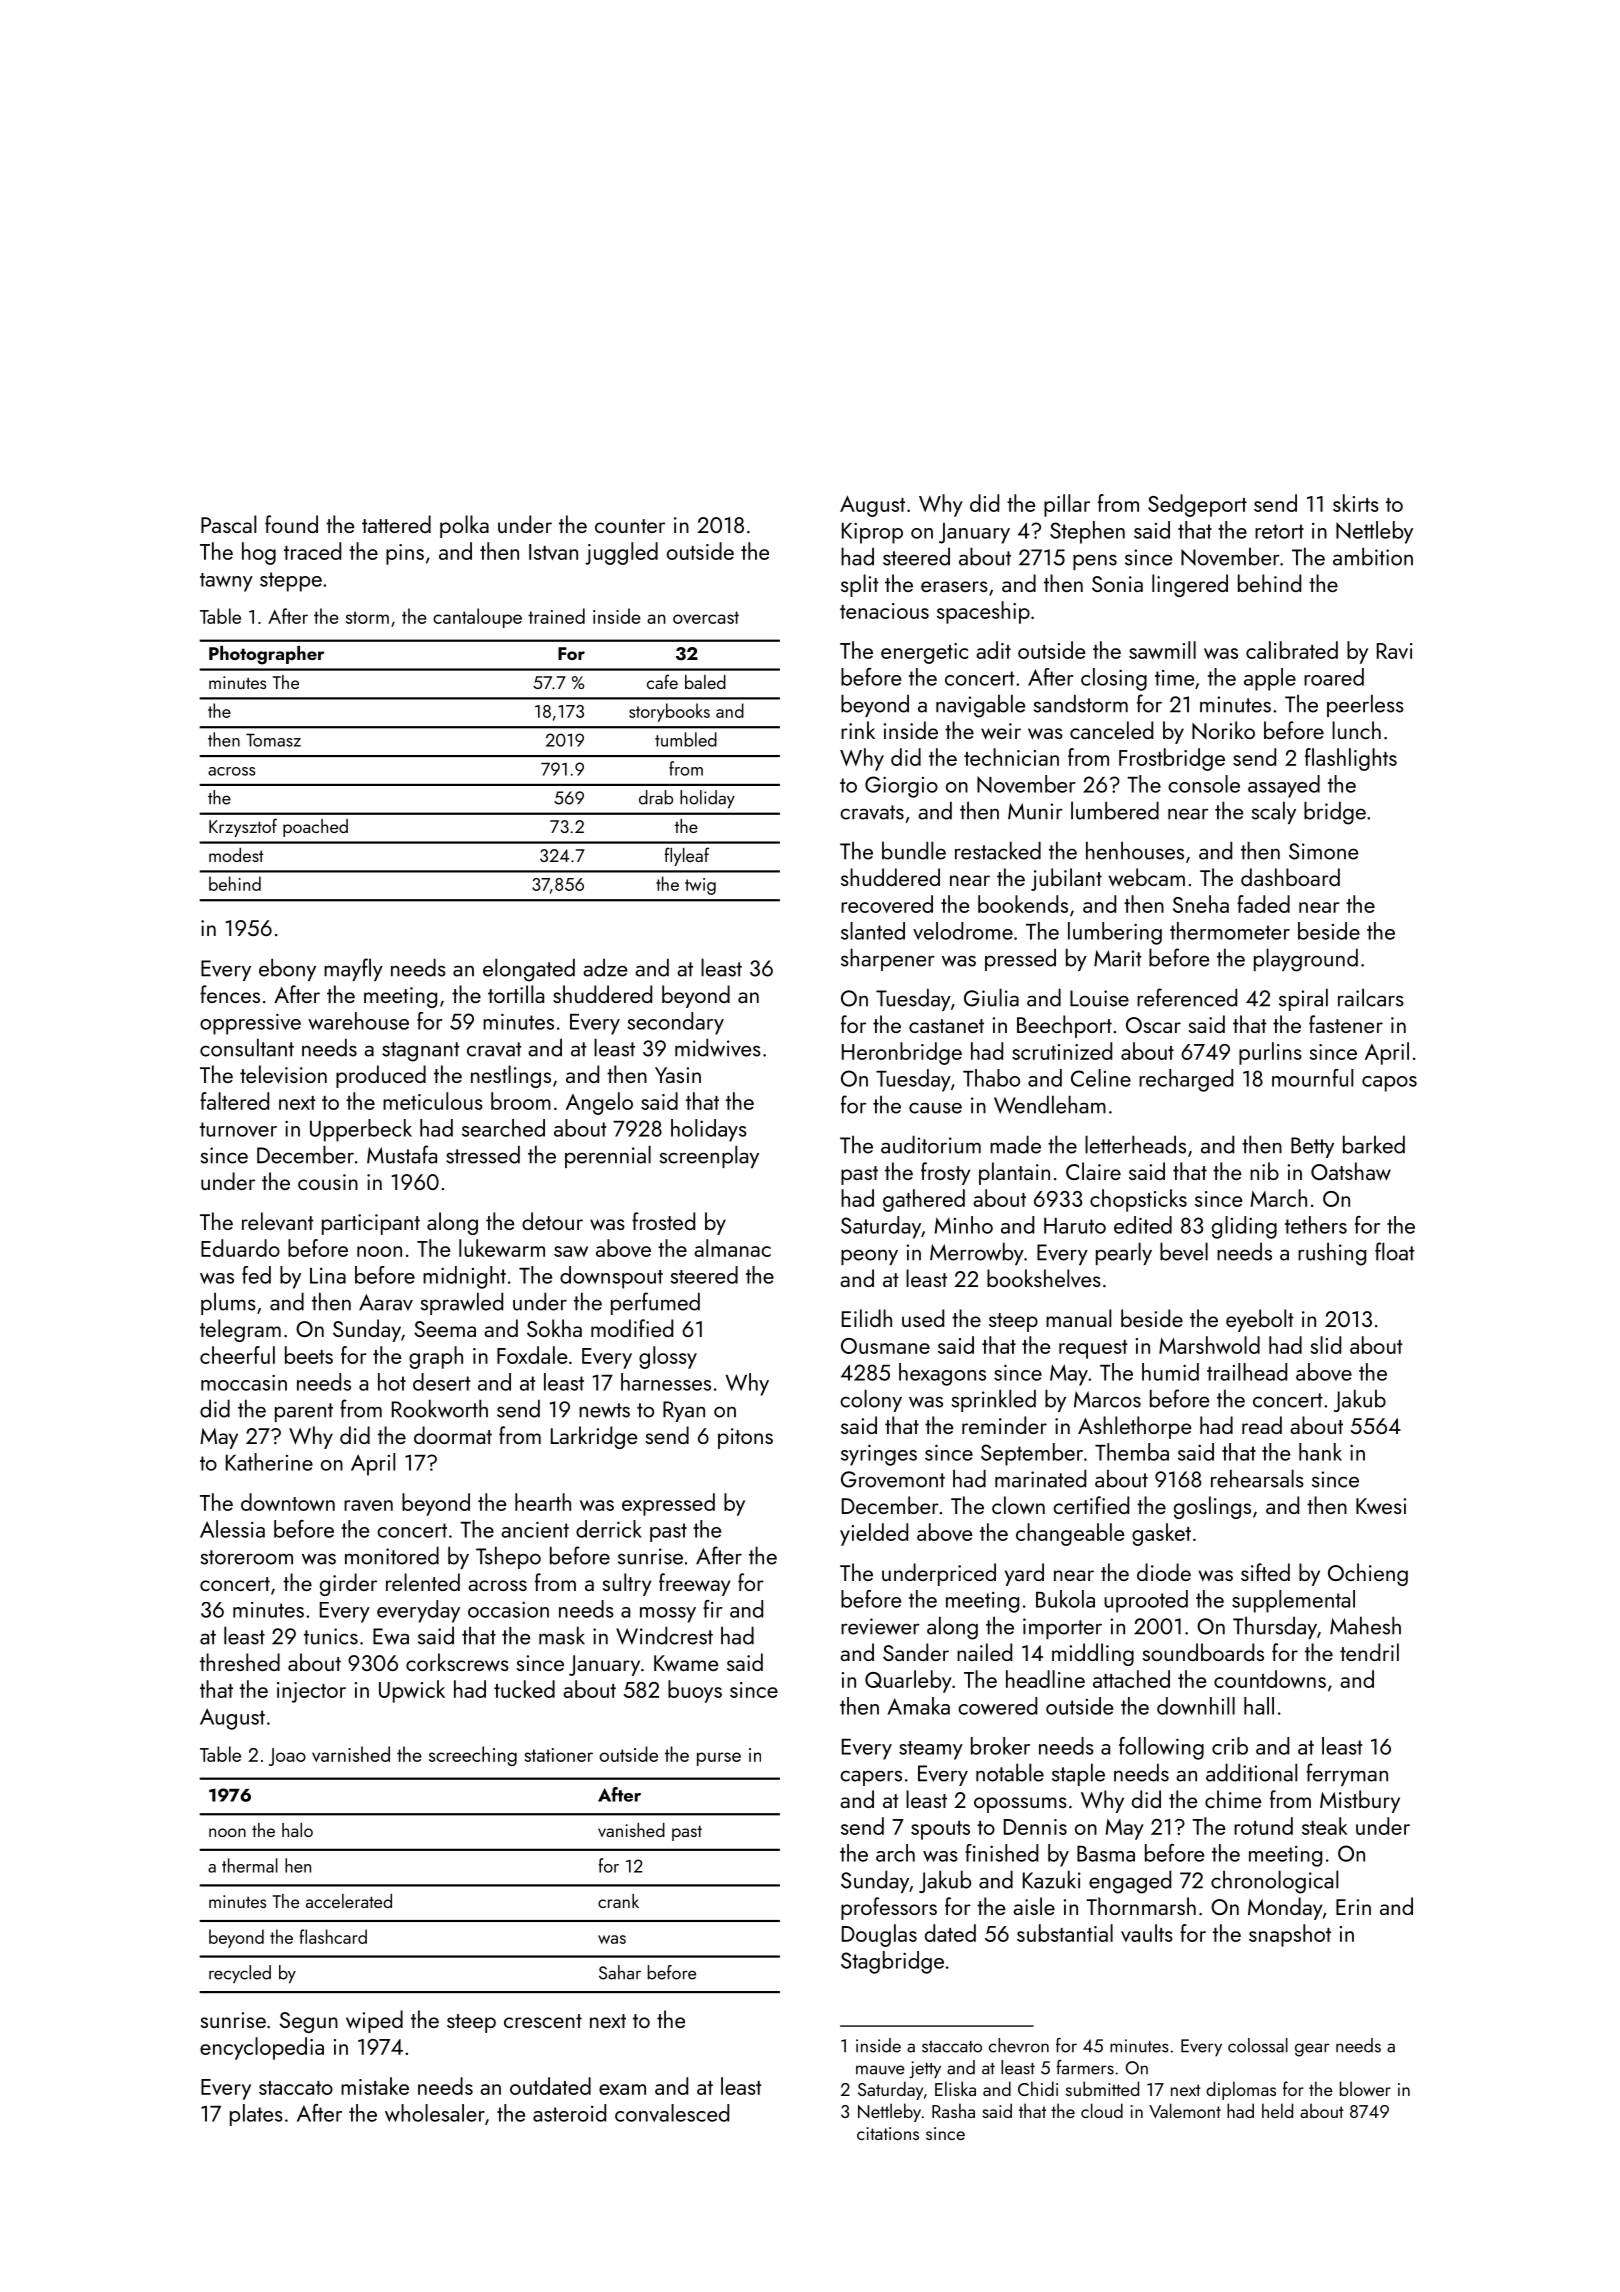 This screenshot has width=1620, height=2292. I want to click on tucked, so click(524, 1689).
